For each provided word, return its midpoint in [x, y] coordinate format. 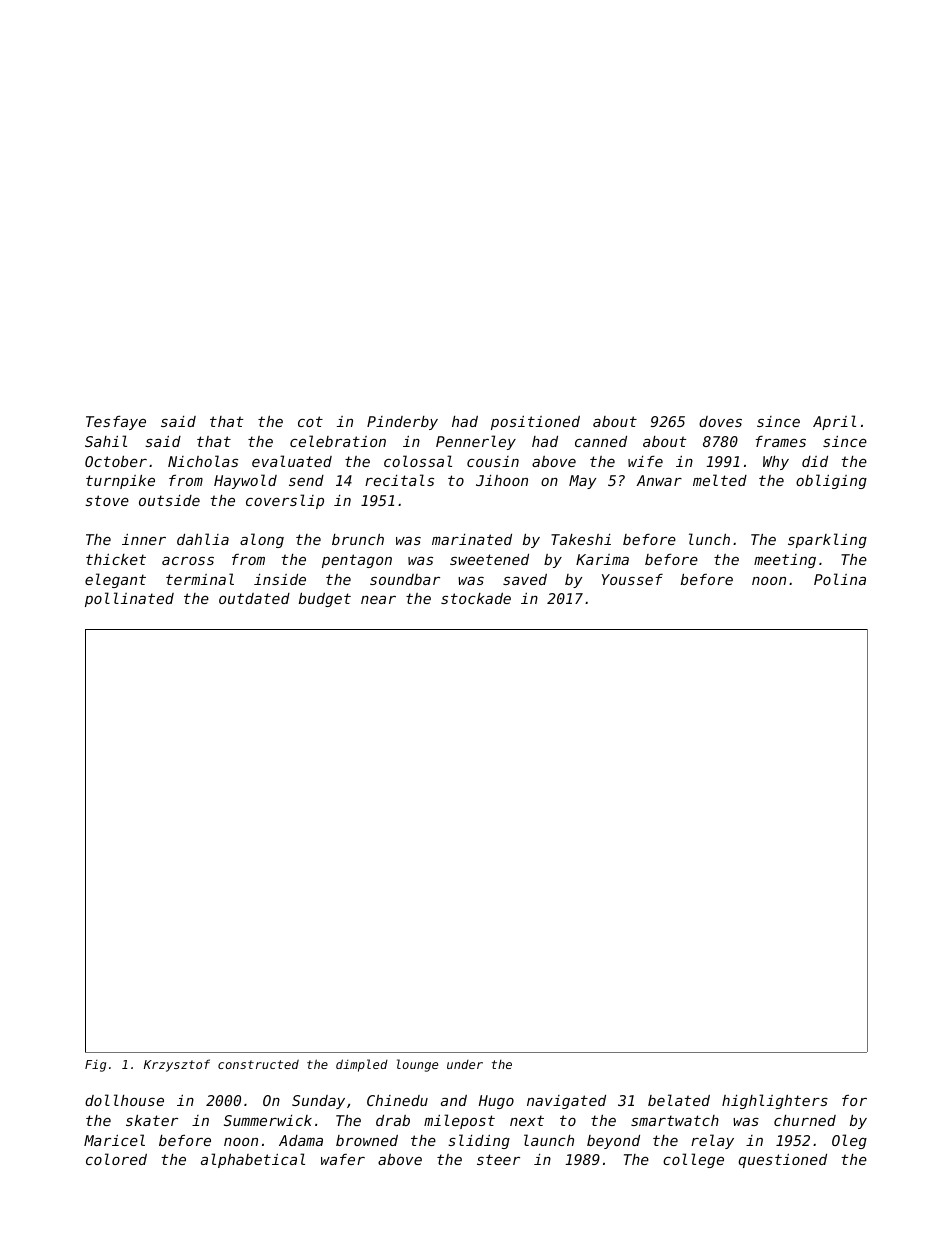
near [378, 599]
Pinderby [402, 423]
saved [525, 579]
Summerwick [268, 1120]
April [834, 422]
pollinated [129, 599]
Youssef [632, 579]
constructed [258, 1064]
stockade [476, 598]
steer [498, 1159]
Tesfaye [116, 423]
